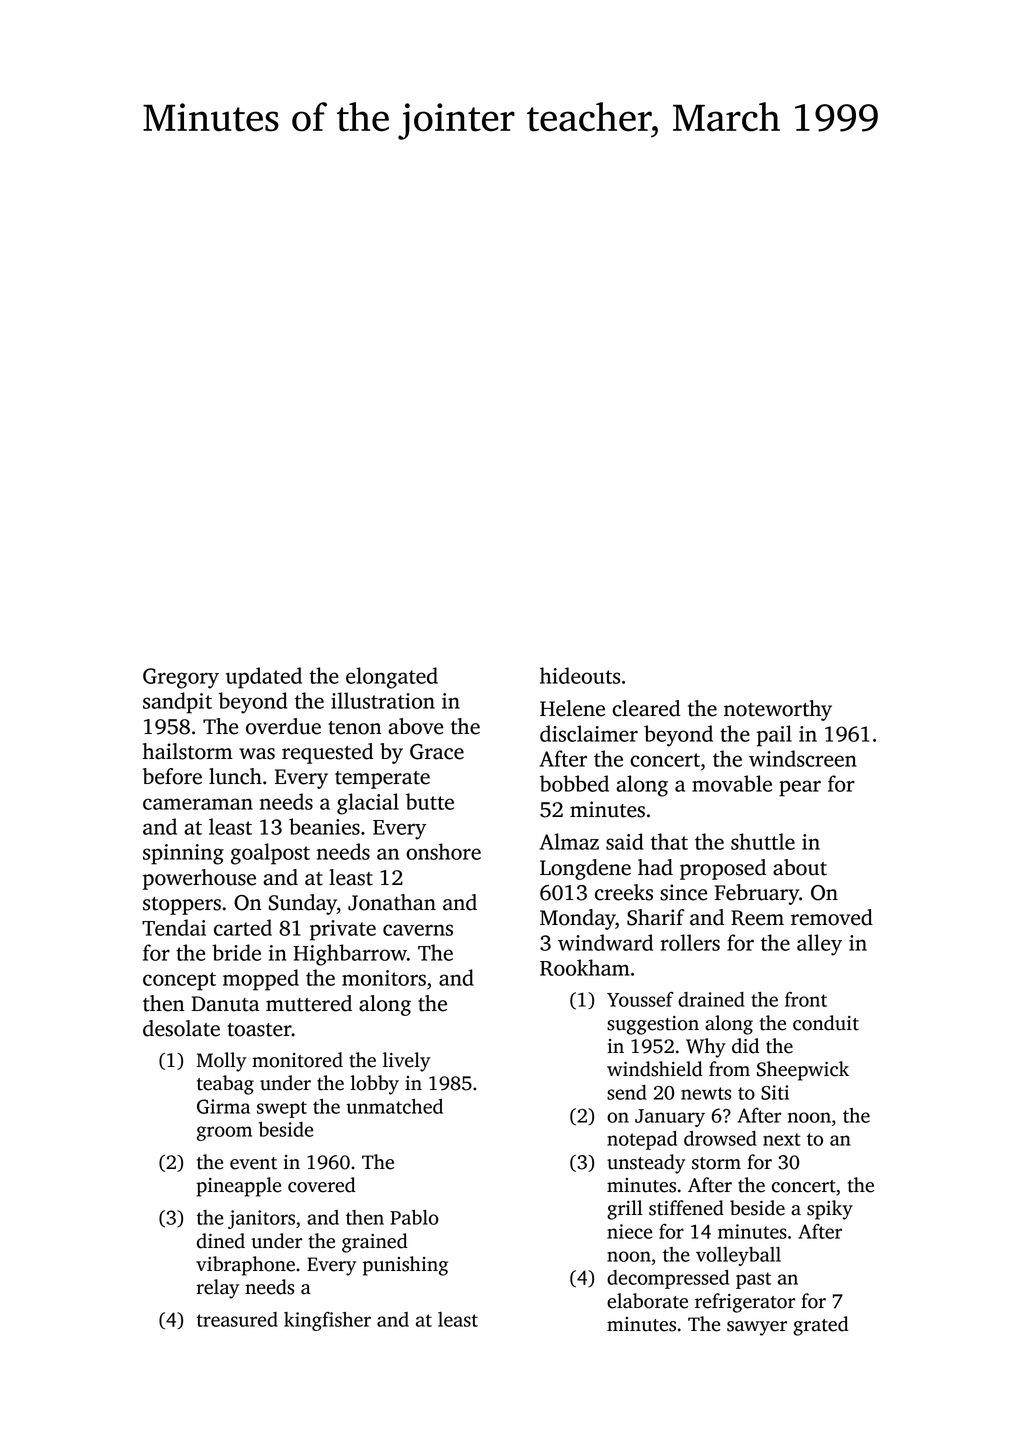 This image has width=1023, height=1453. What do you see at coordinates (832, 917) in the image?
I see `removed` at bounding box center [832, 917].
